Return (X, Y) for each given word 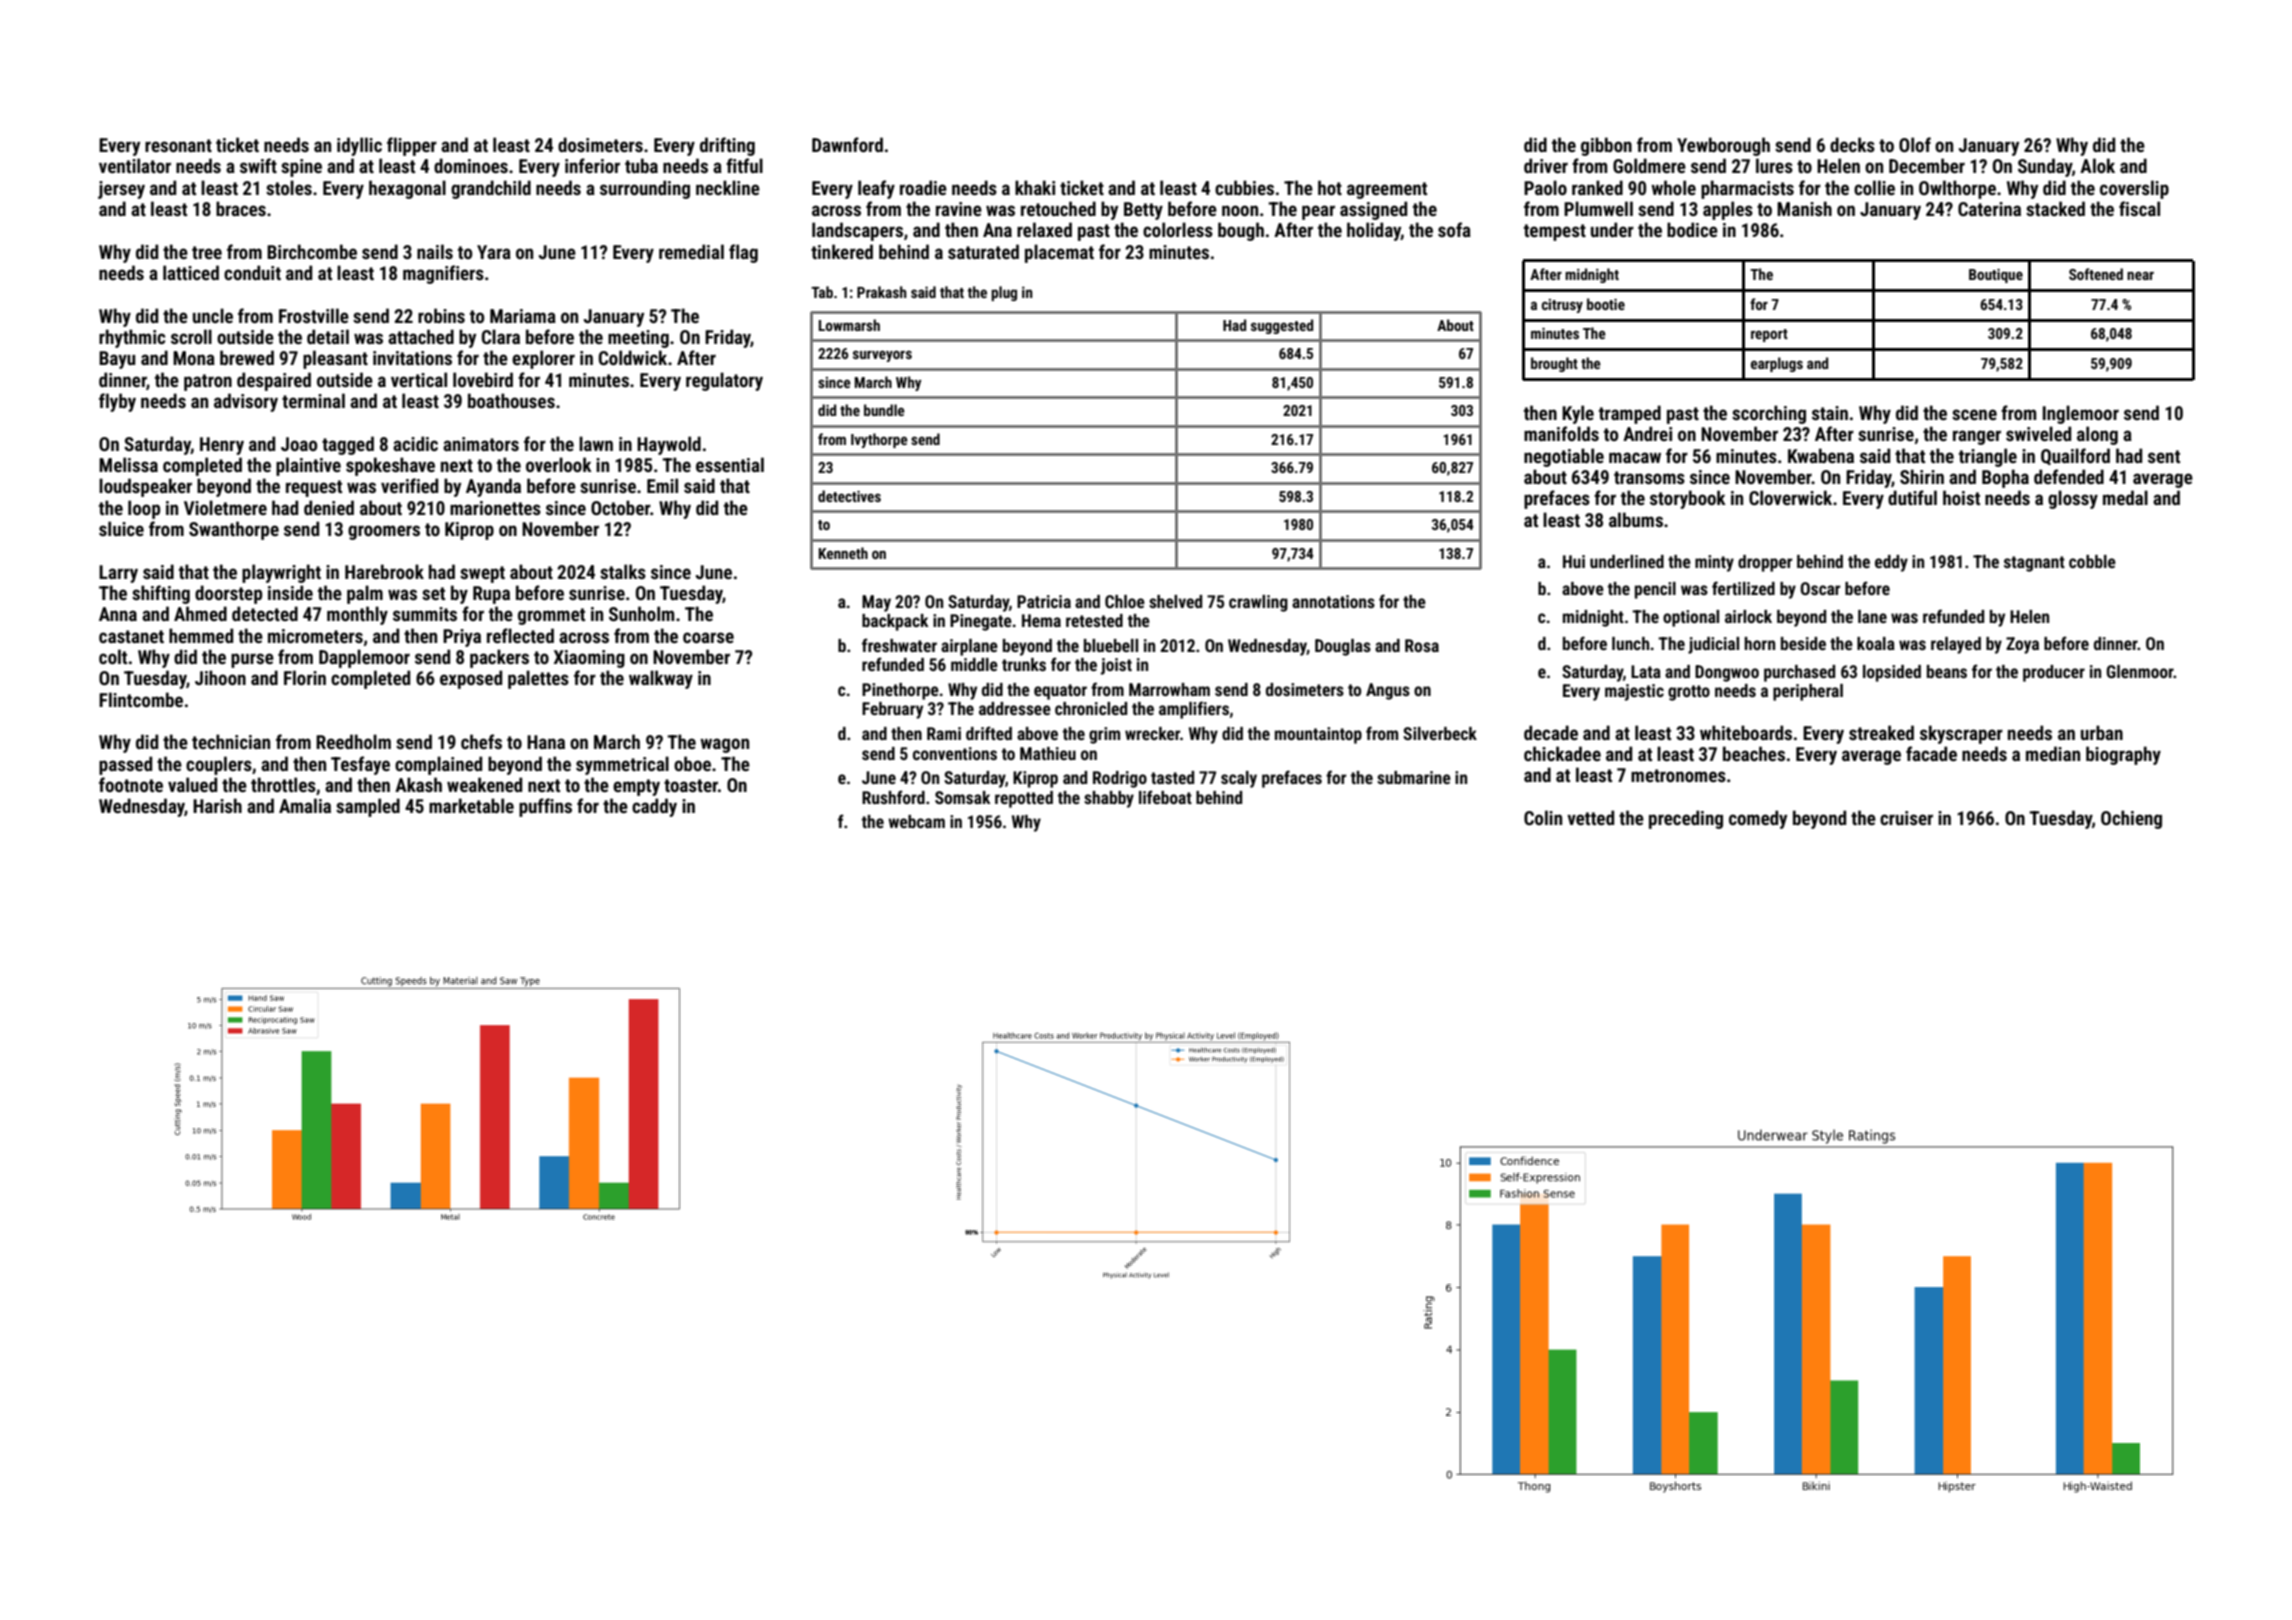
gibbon (1606, 146)
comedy (1758, 819)
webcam (916, 821)
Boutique (1996, 276)
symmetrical (622, 765)
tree (207, 252)
